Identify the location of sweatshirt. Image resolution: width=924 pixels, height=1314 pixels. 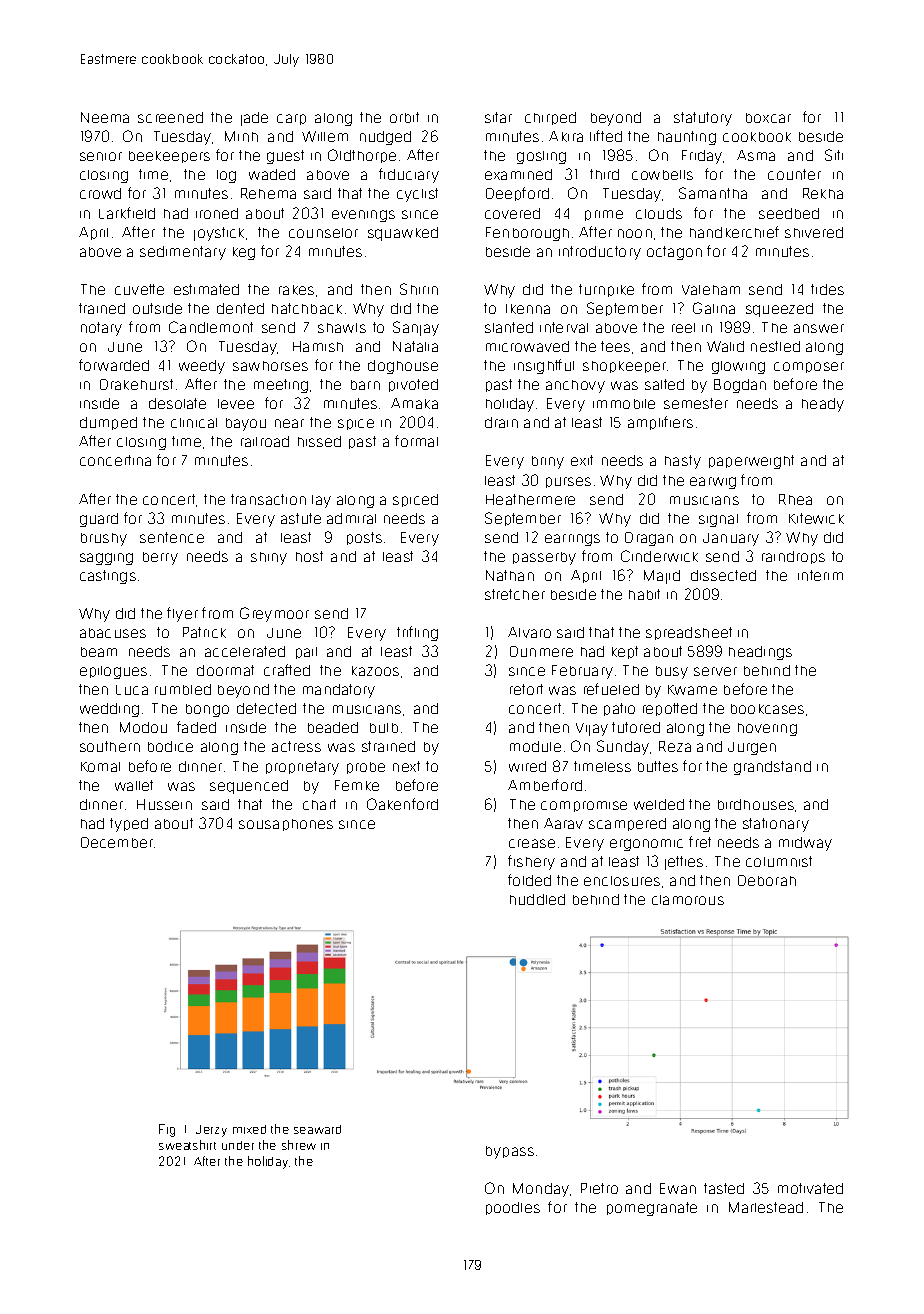
(187, 1145).
